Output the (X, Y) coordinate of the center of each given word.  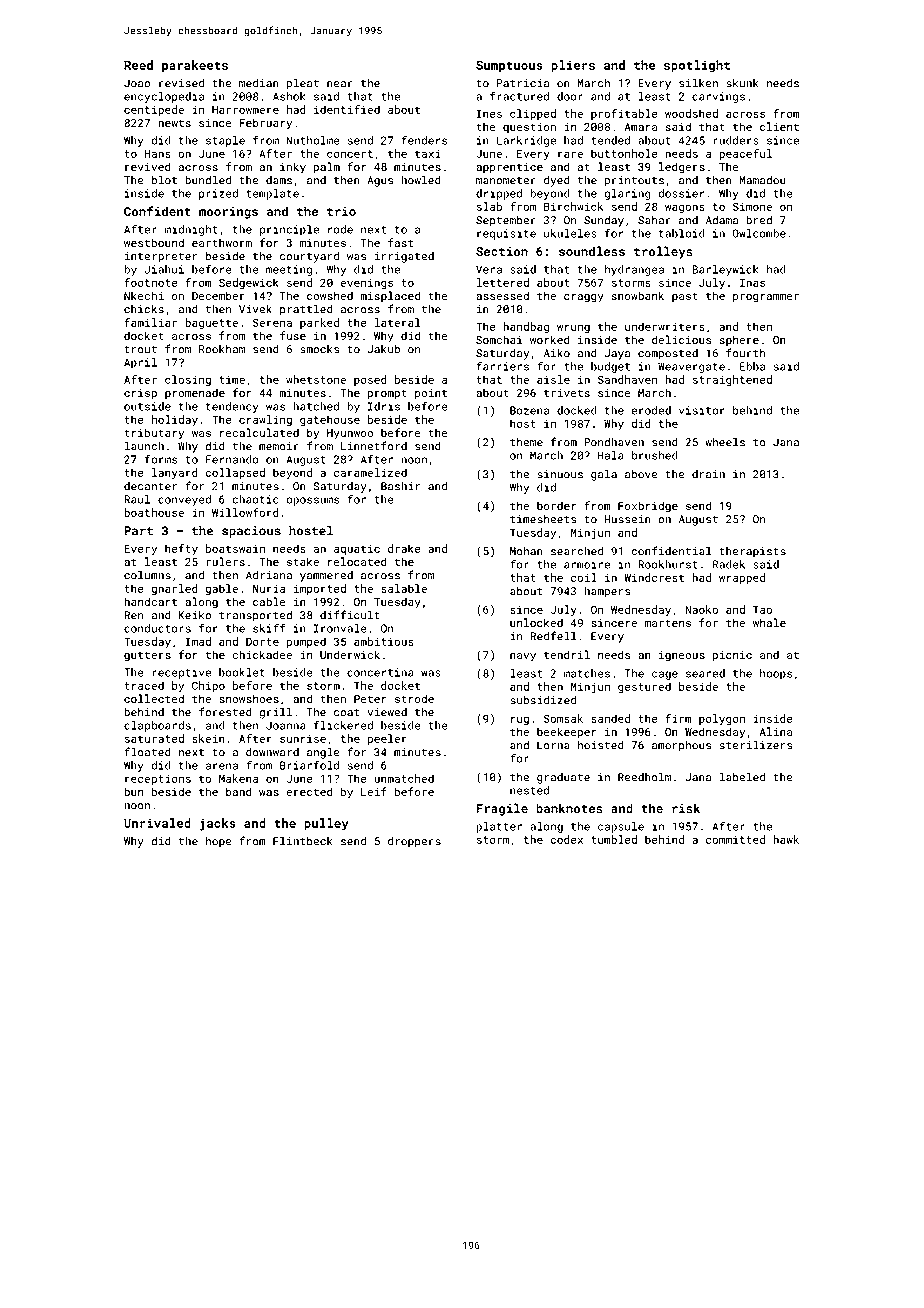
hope (219, 842)
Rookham (222, 349)
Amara (641, 127)
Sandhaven (627, 379)
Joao (137, 83)
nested (529, 790)
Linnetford (374, 446)
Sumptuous (509, 66)
